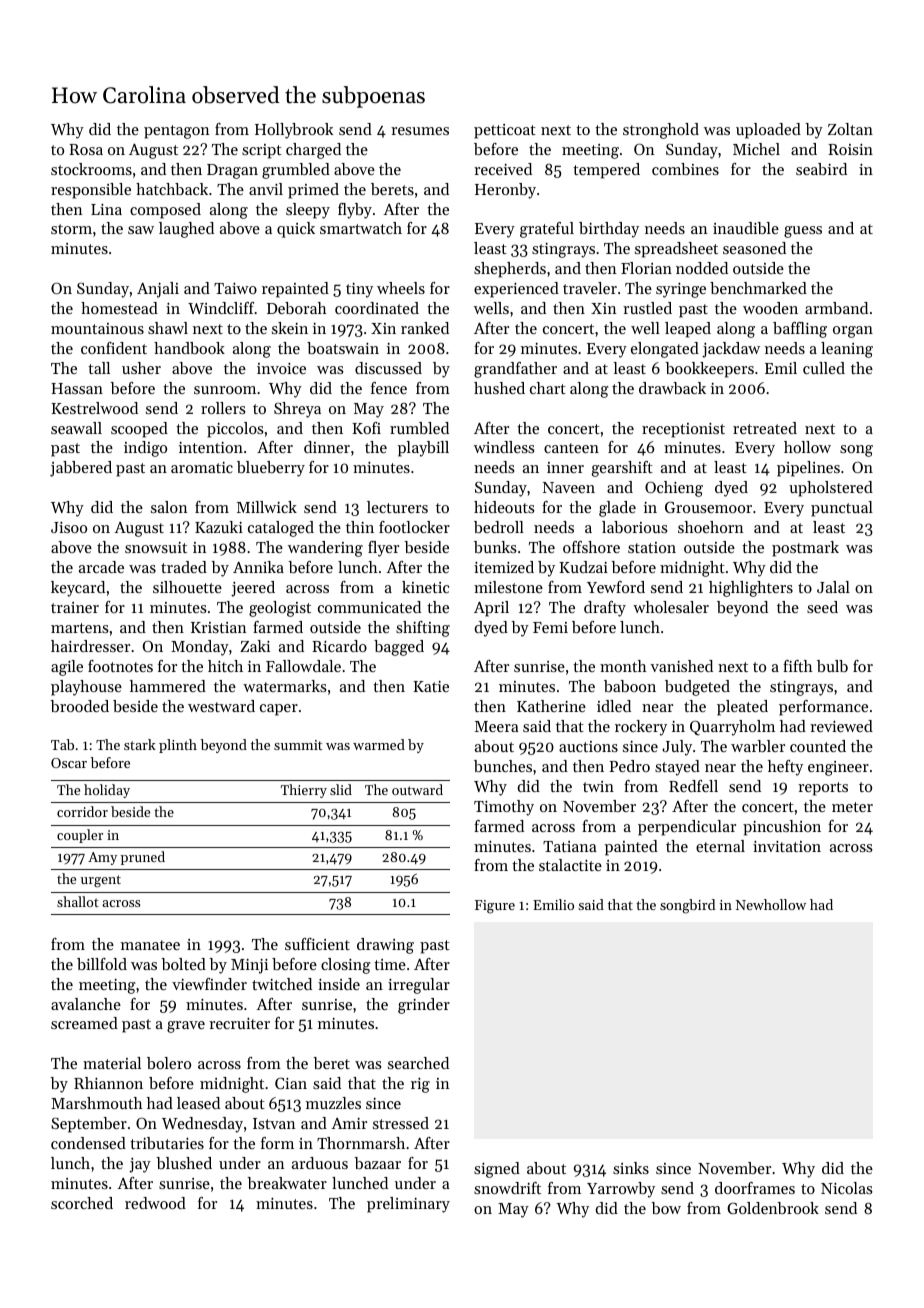 This page has height=1308, width=924. I want to click on charged, so click(313, 151).
